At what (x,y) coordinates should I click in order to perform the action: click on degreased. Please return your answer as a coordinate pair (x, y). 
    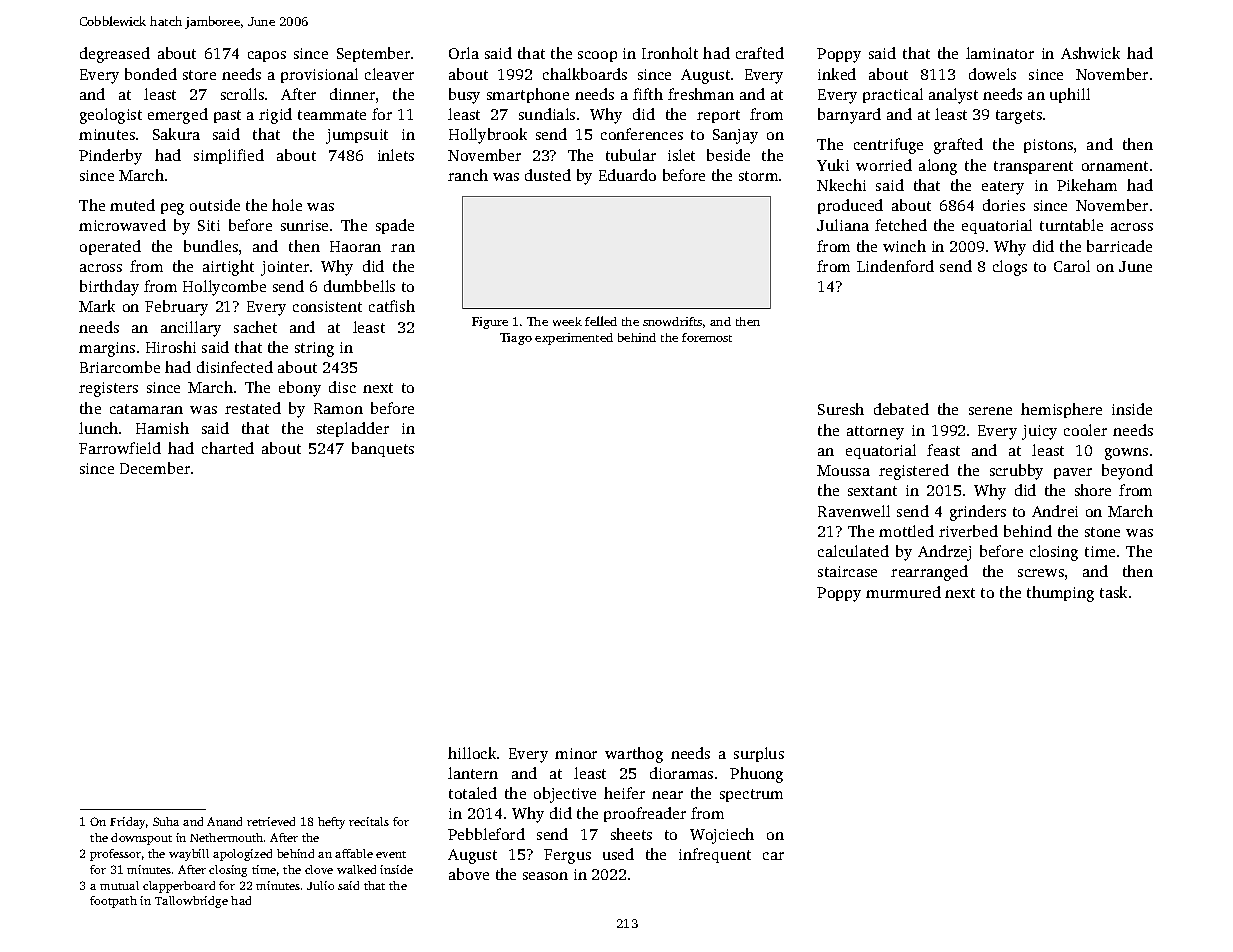
    Looking at the image, I should click on (115, 55).
